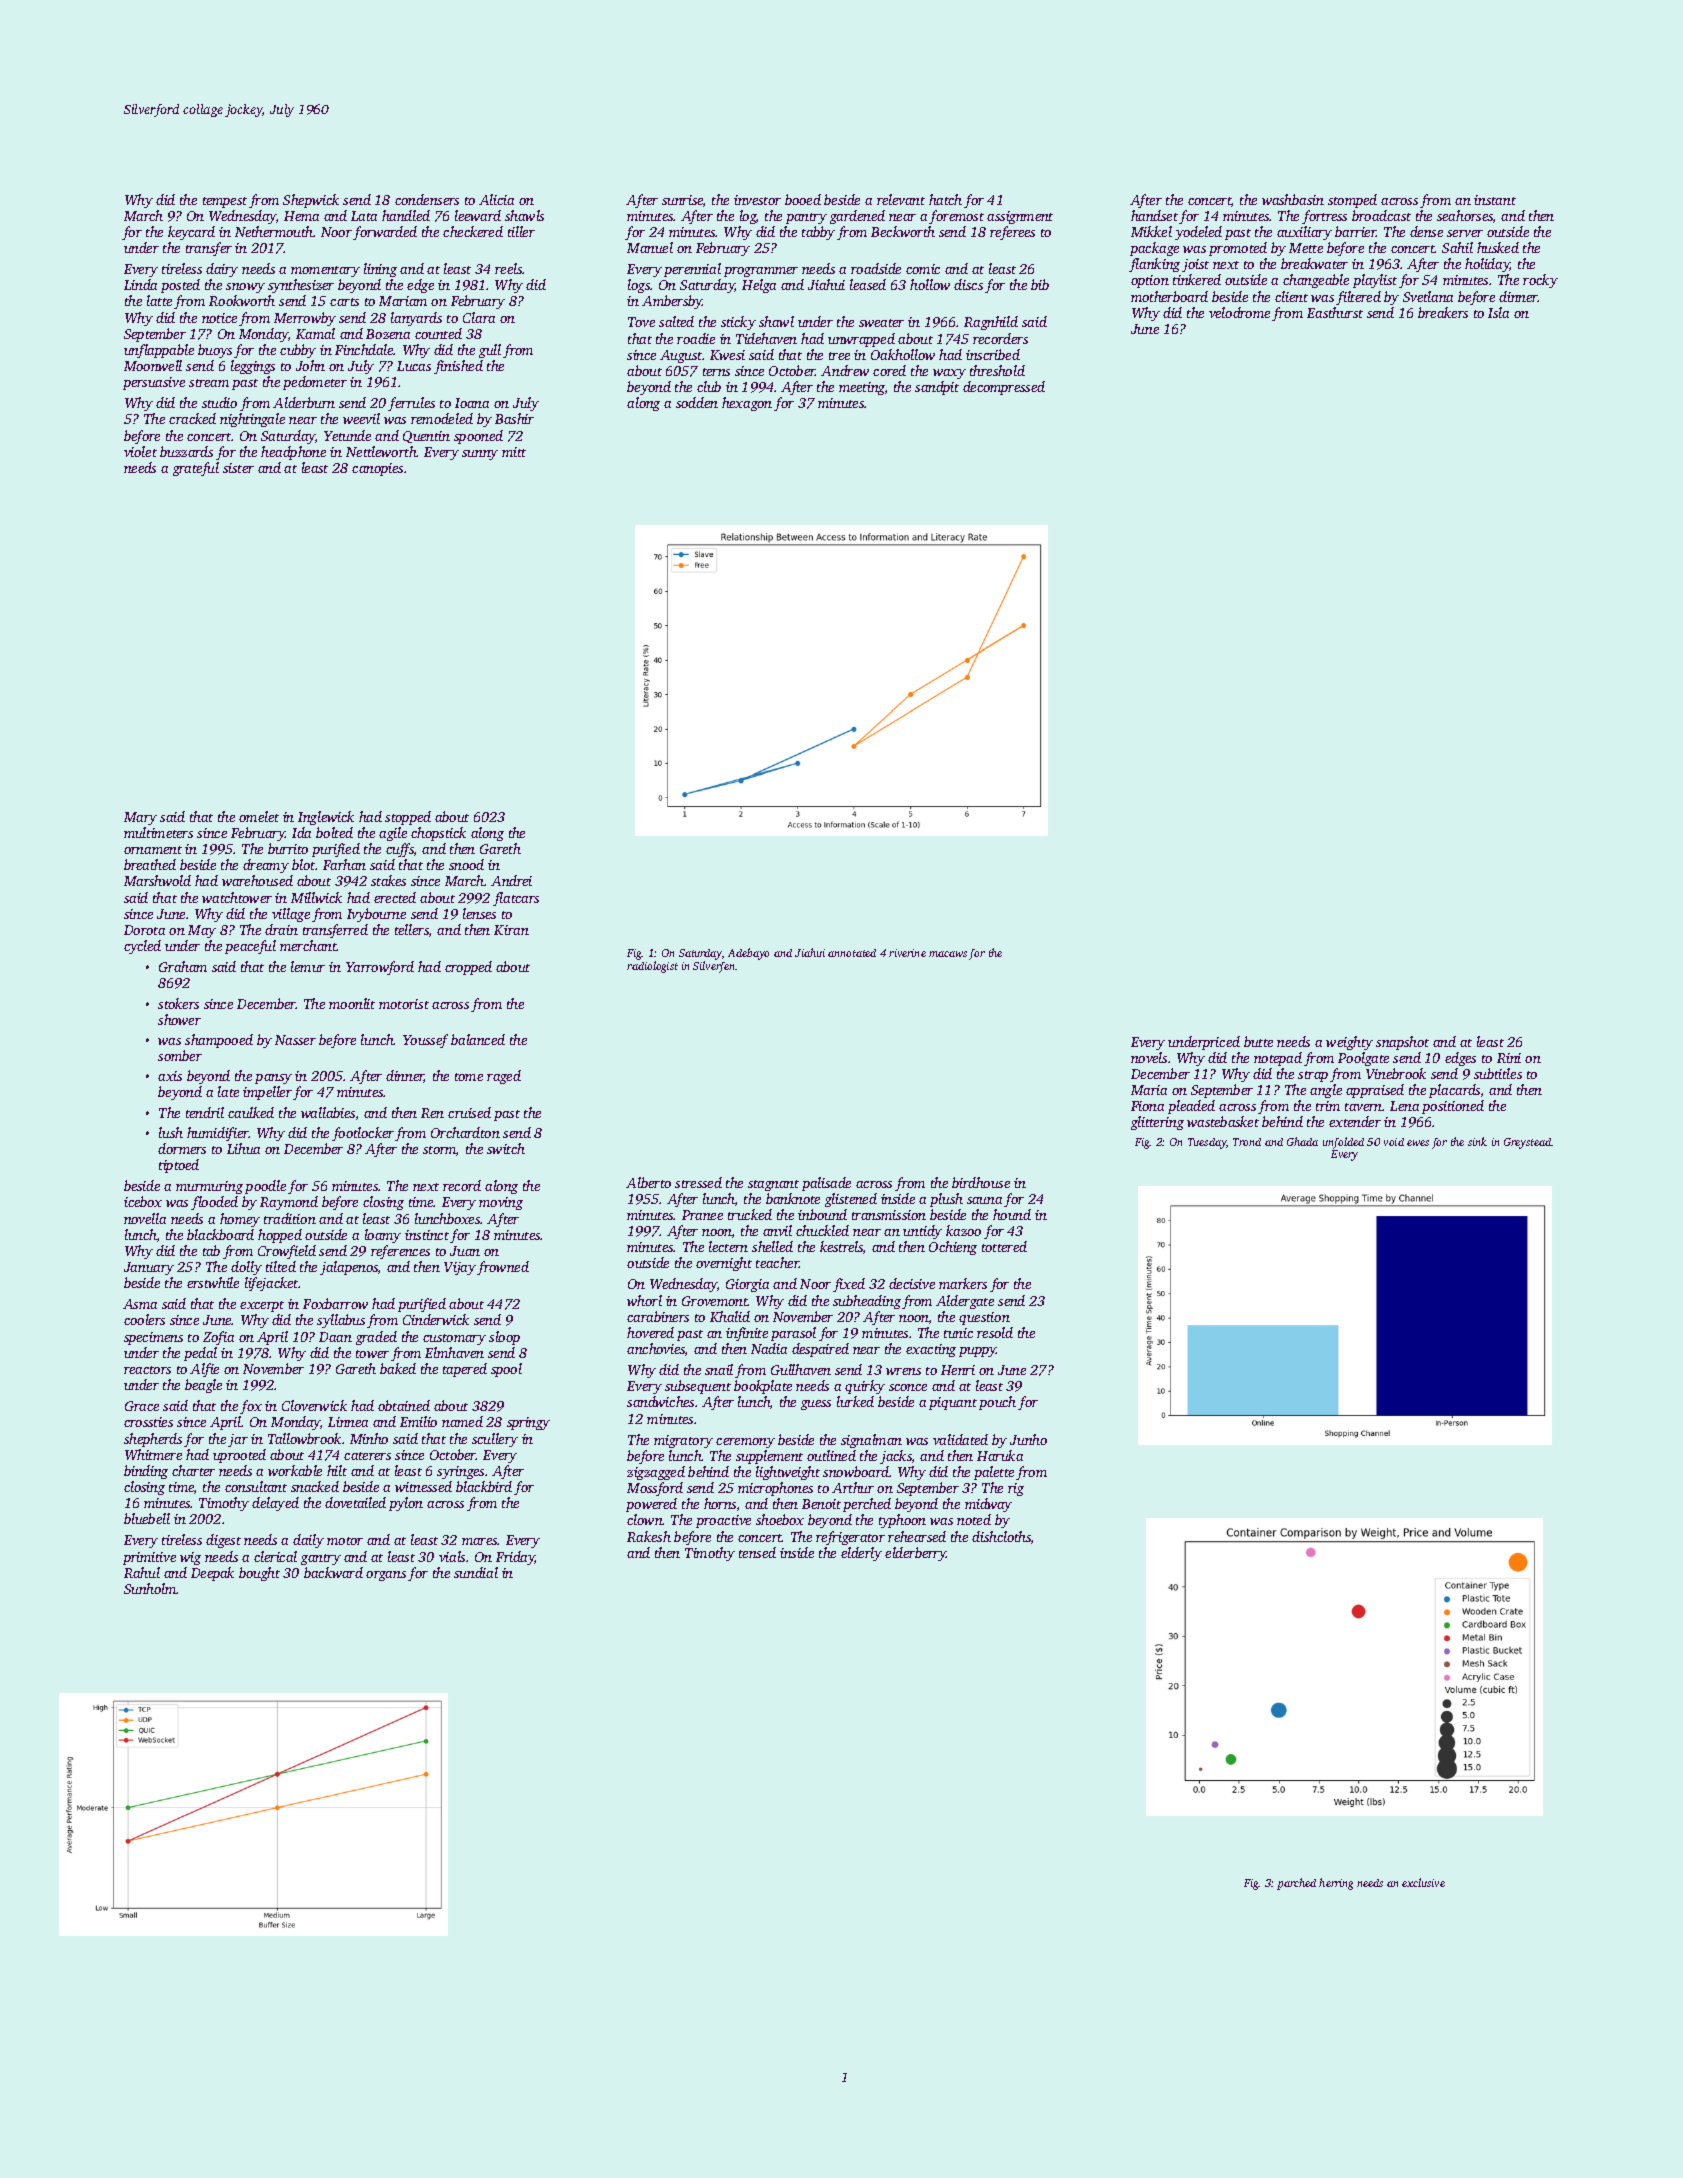  Describe the element at coordinates (997, 1403) in the screenshot. I see `pouch` at that location.
